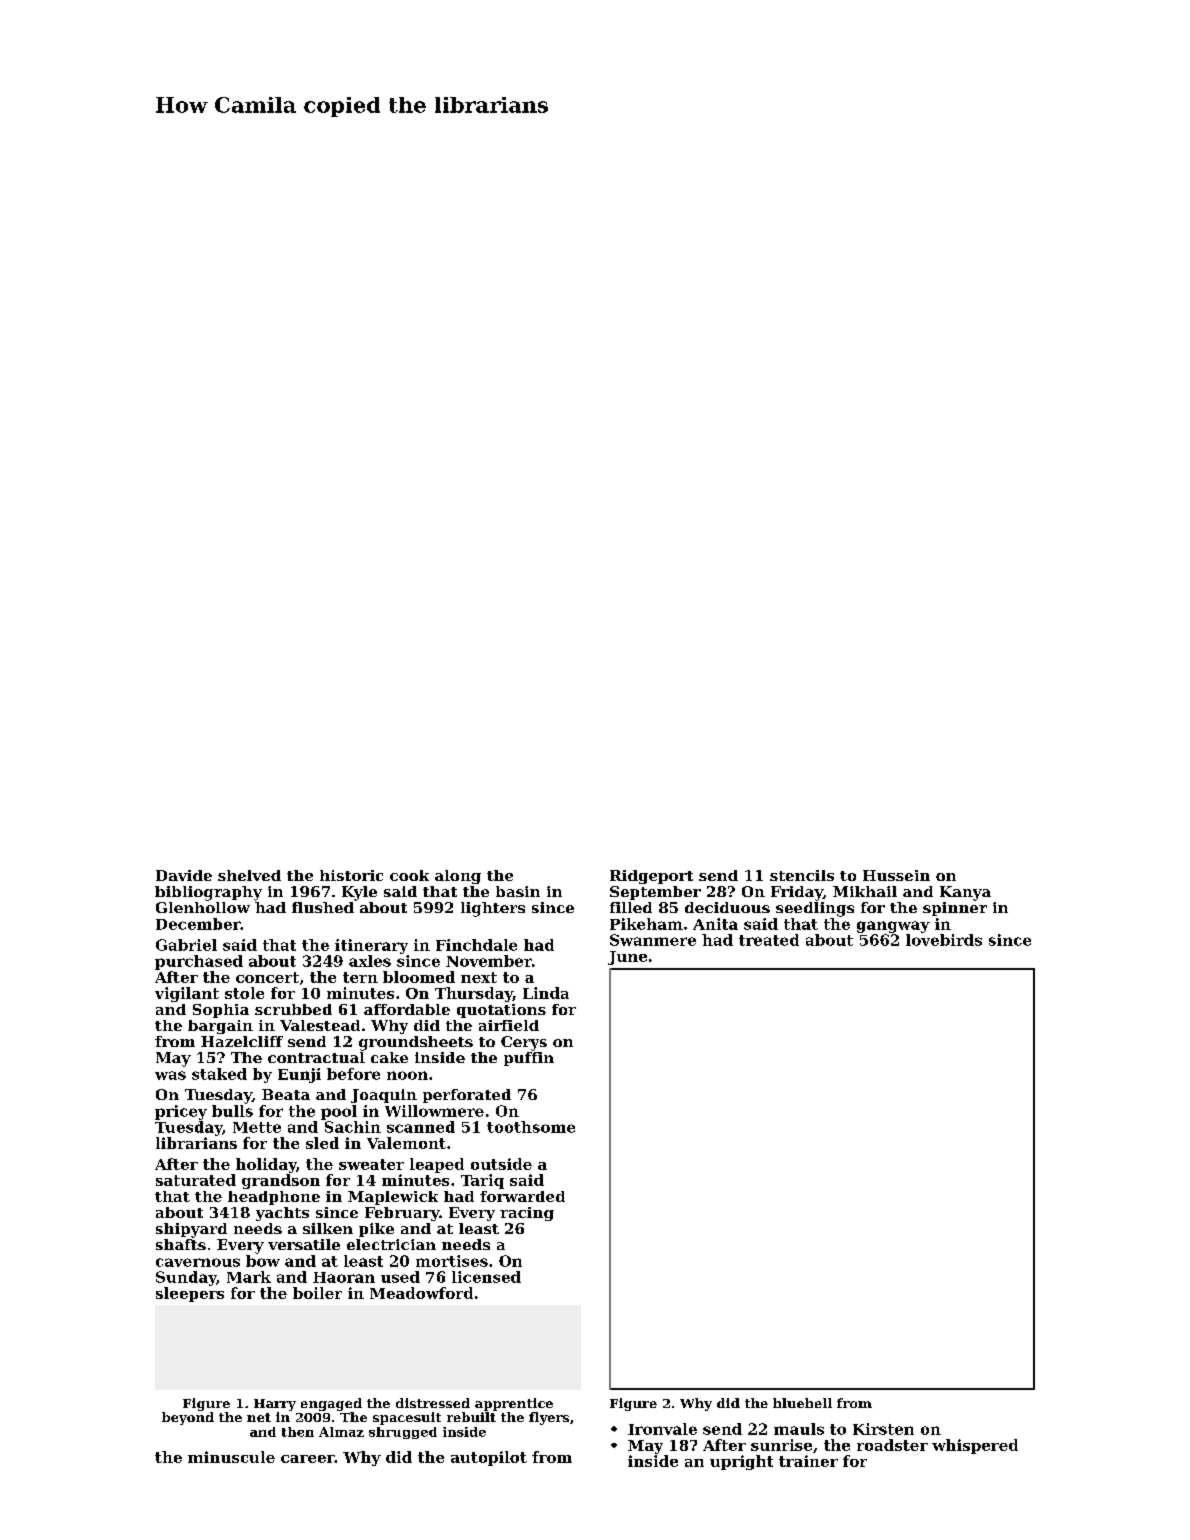 The width and height of the image is (1190, 1540). I want to click on pricey, so click(181, 1112).
